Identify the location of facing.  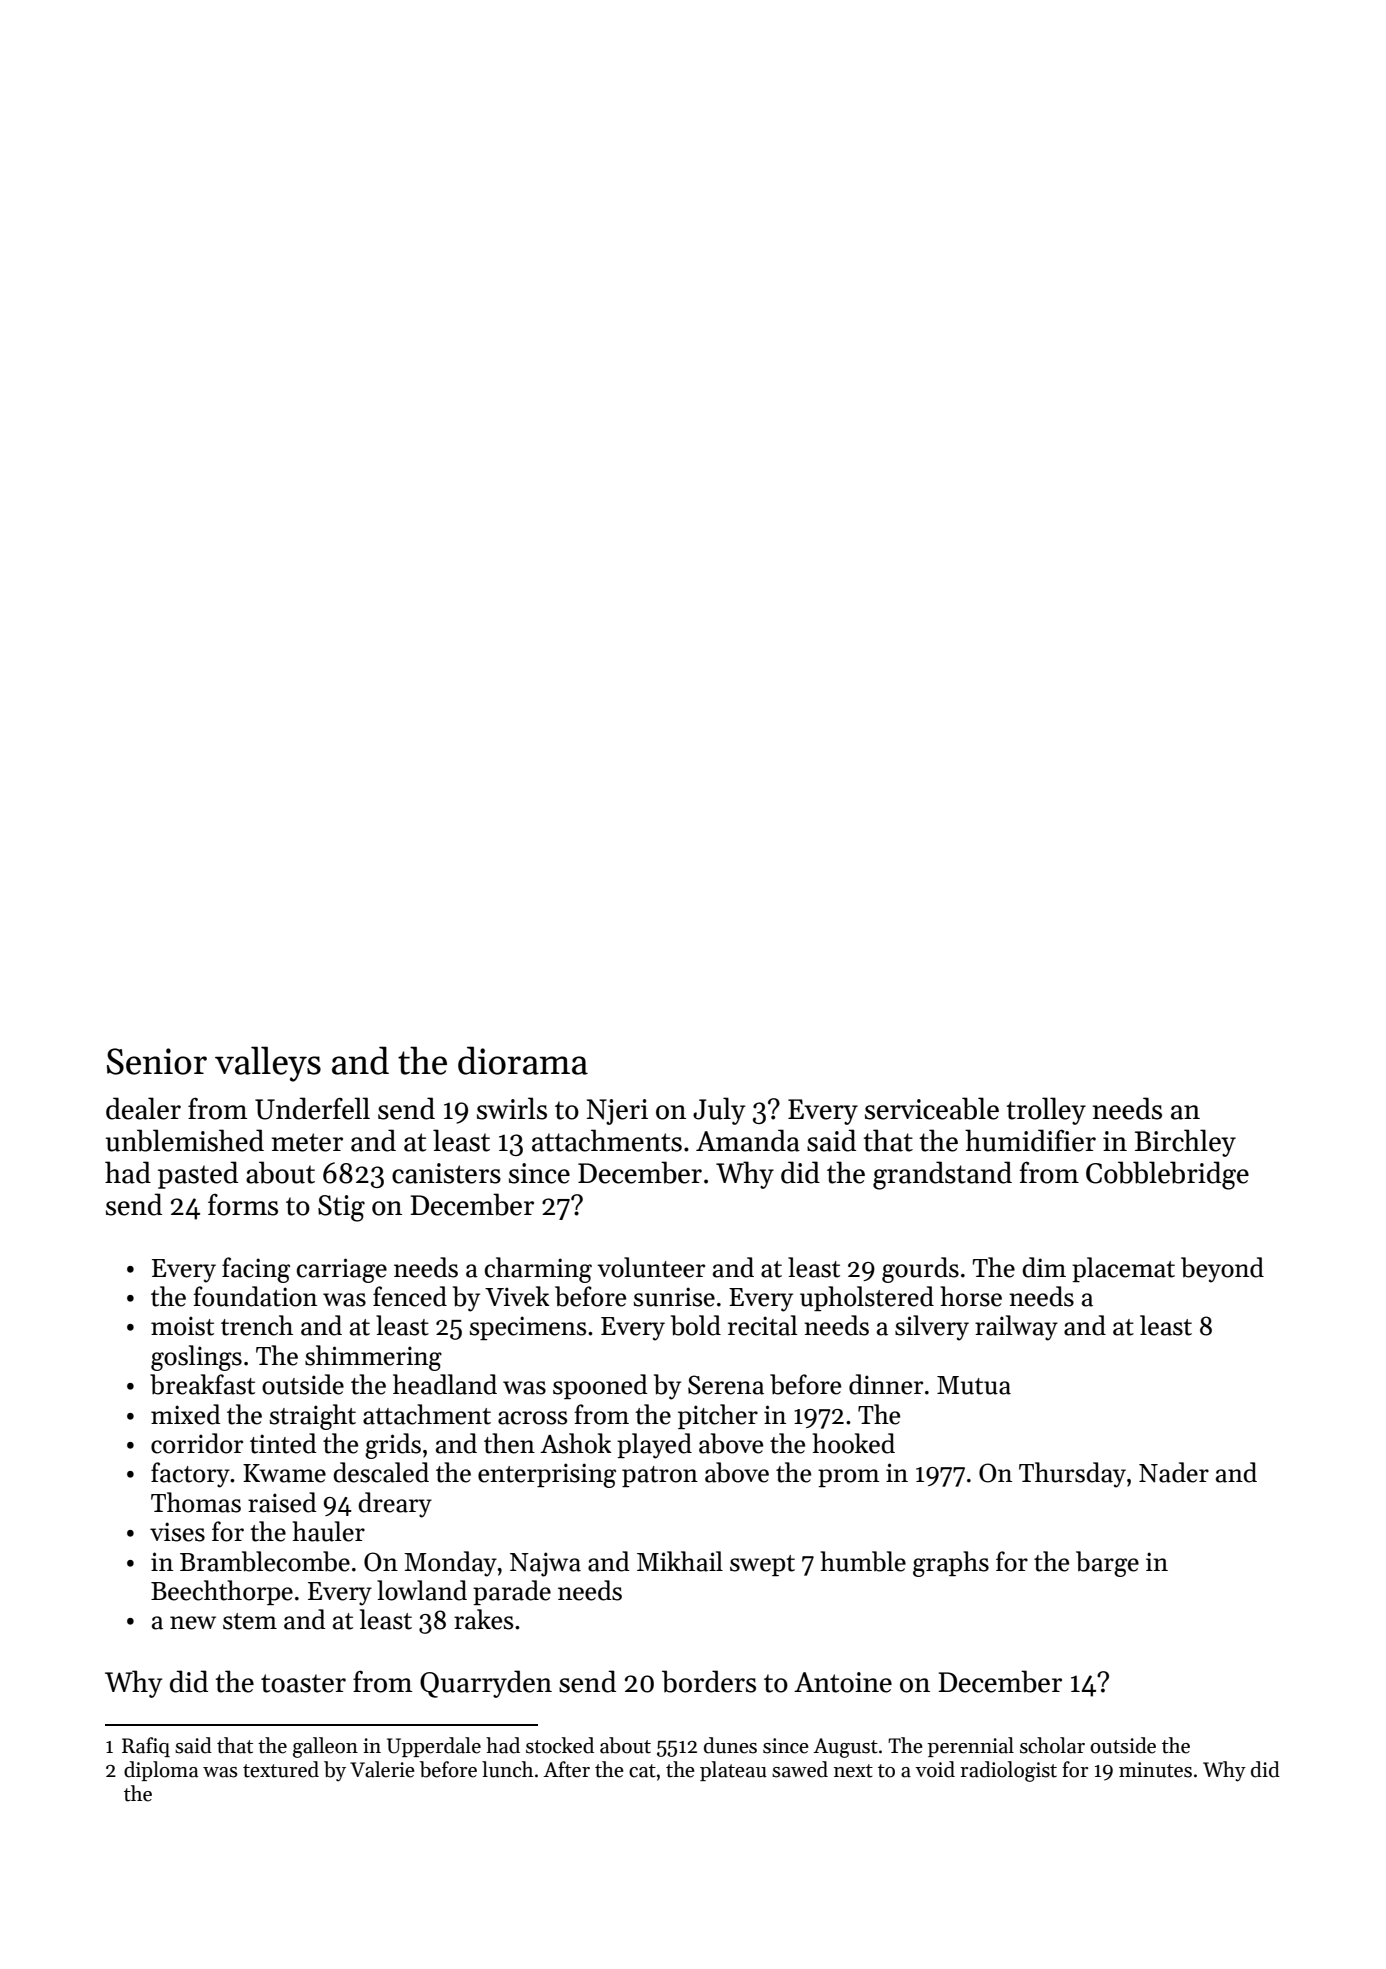
(256, 1270).
